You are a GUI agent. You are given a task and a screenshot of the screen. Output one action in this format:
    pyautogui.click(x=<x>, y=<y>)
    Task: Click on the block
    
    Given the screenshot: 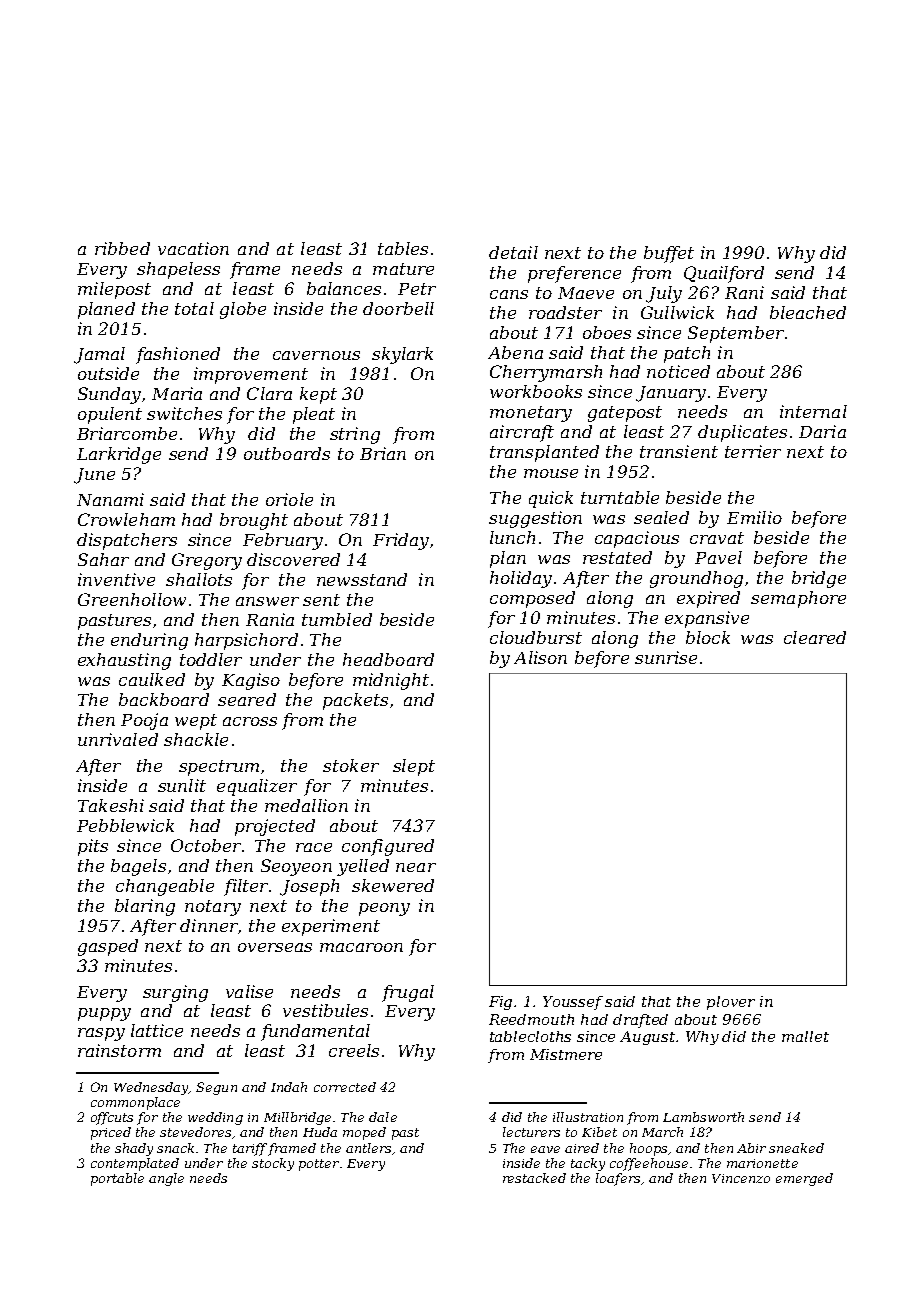 What is the action you would take?
    pyautogui.click(x=708, y=637)
